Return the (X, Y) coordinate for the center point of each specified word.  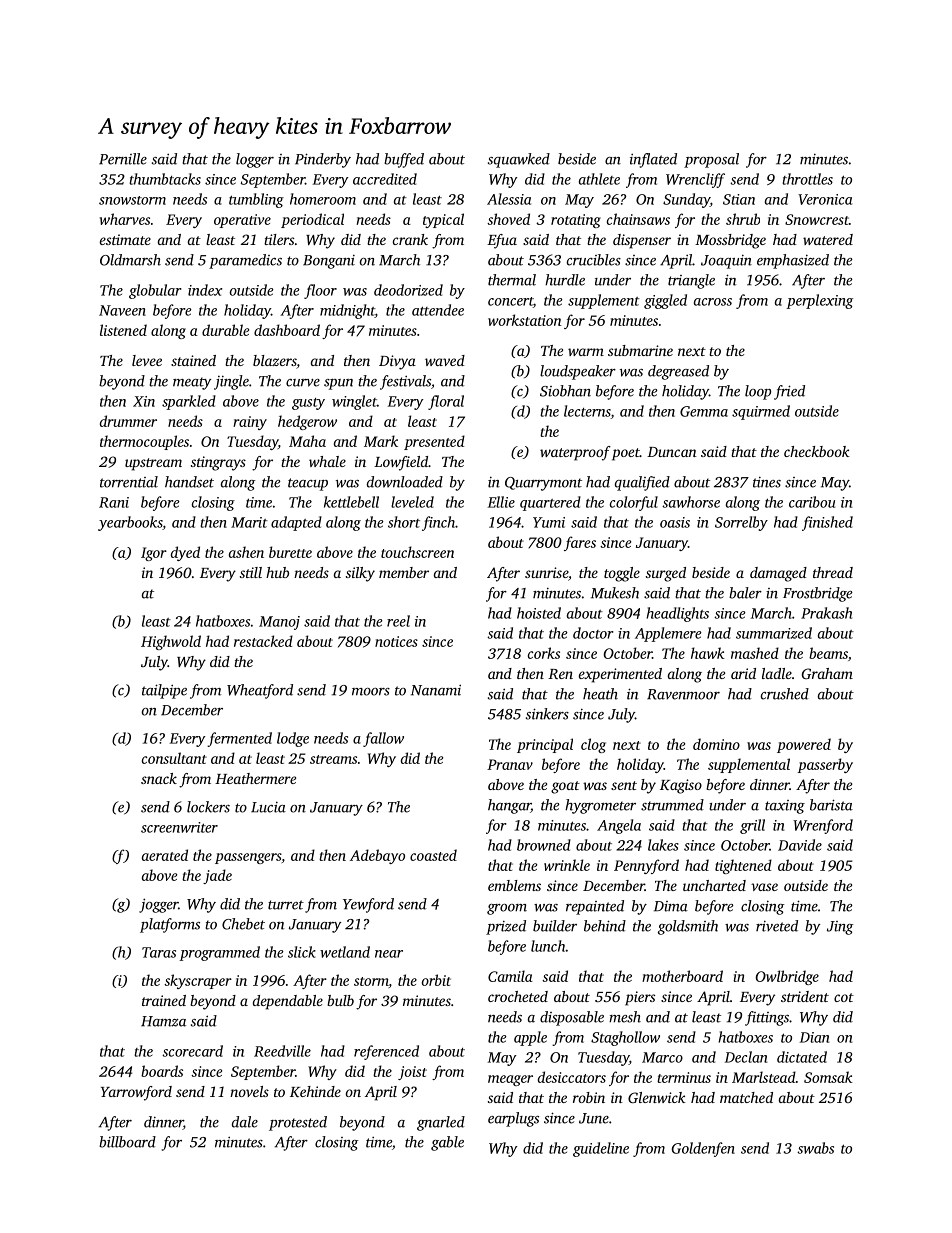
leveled (412, 502)
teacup (308, 484)
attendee (438, 310)
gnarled (441, 1123)
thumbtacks (165, 179)
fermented (239, 739)
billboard (127, 1142)
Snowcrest (817, 219)
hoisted (539, 613)
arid (743, 673)
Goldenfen (703, 1149)
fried (789, 392)
